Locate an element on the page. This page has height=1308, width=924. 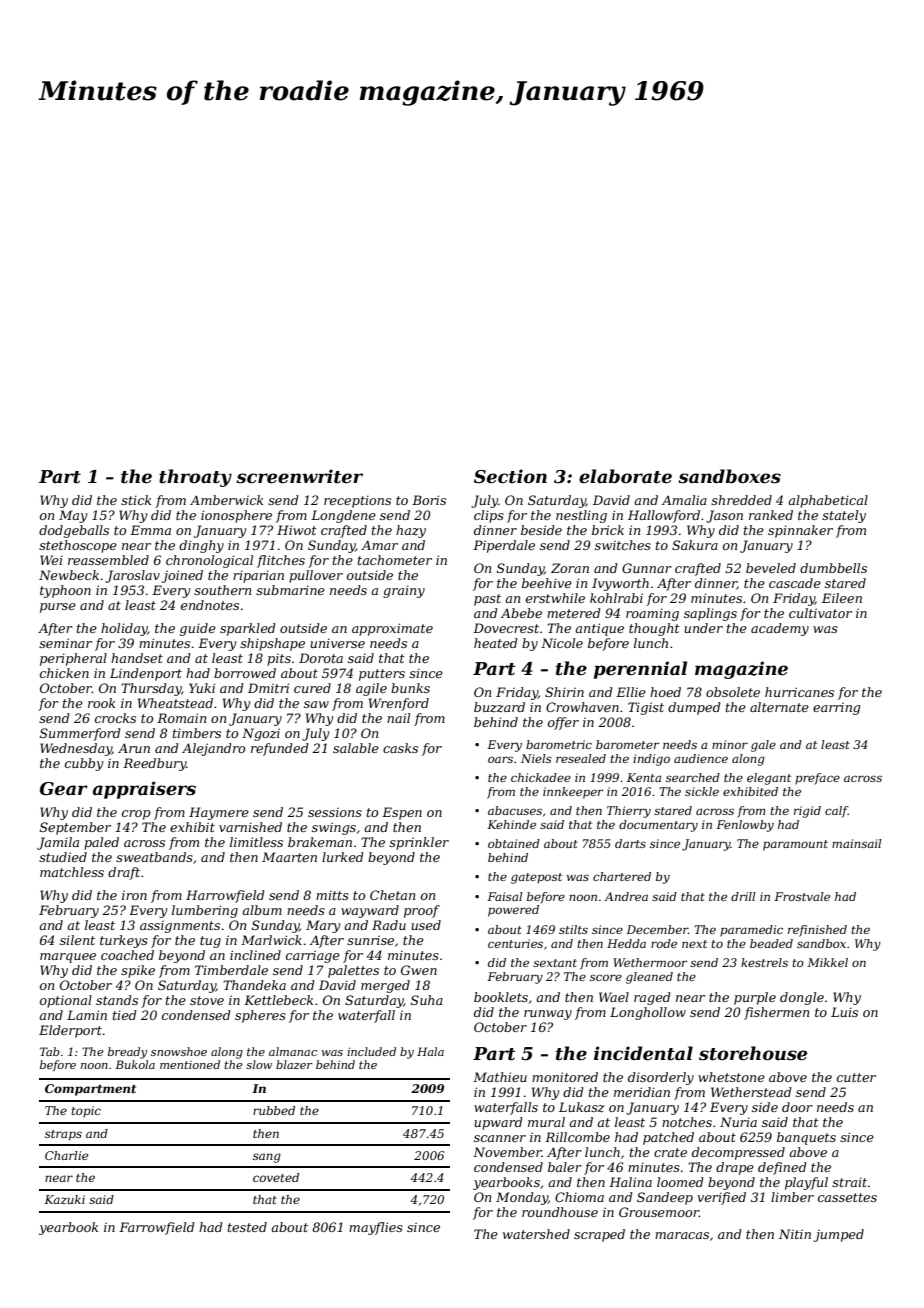
alphabetical is located at coordinates (828, 501).
